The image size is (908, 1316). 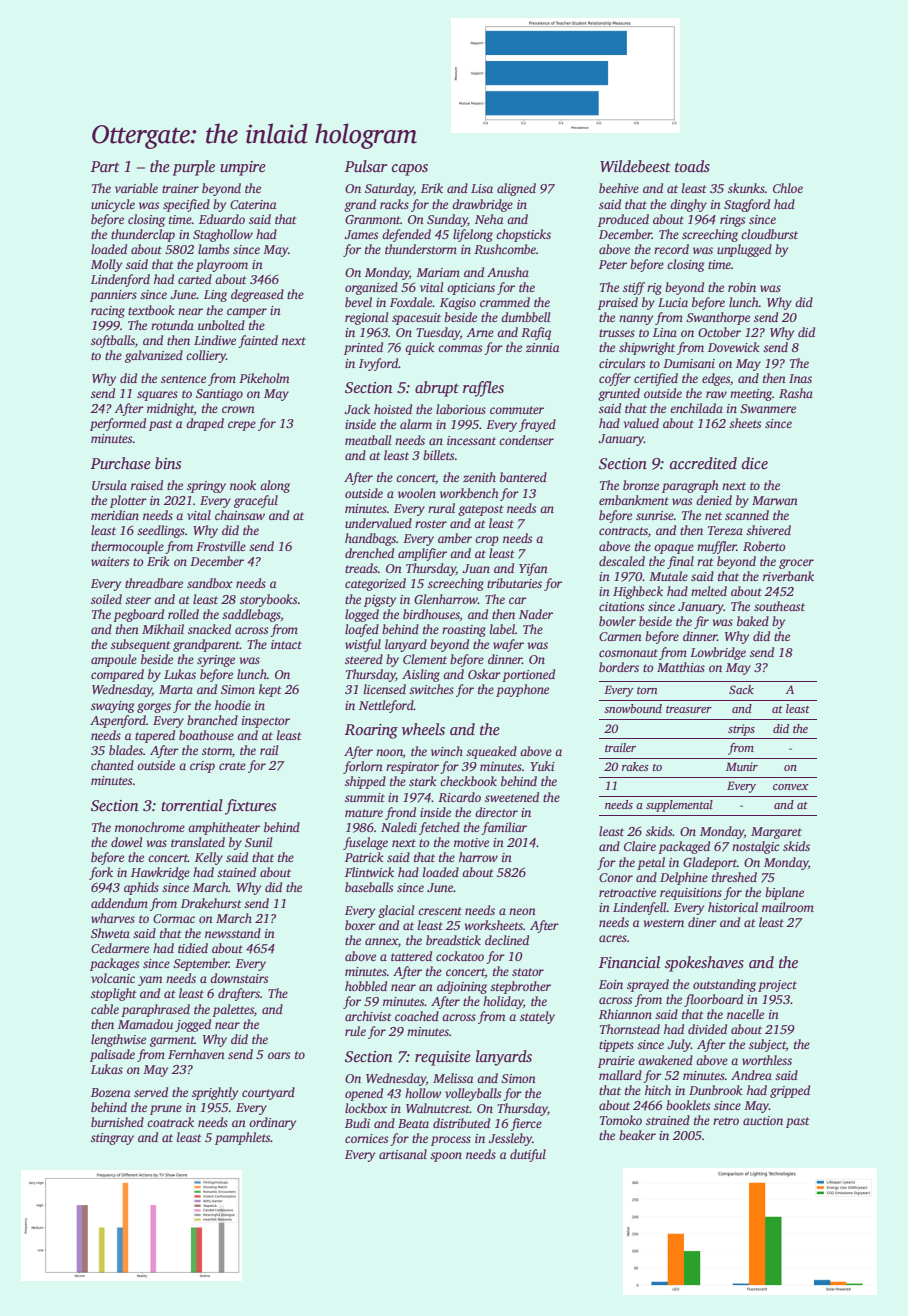 What do you see at coordinates (473, 1094) in the document?
I see `volleyballs` at bounding box center [473, 1094].
